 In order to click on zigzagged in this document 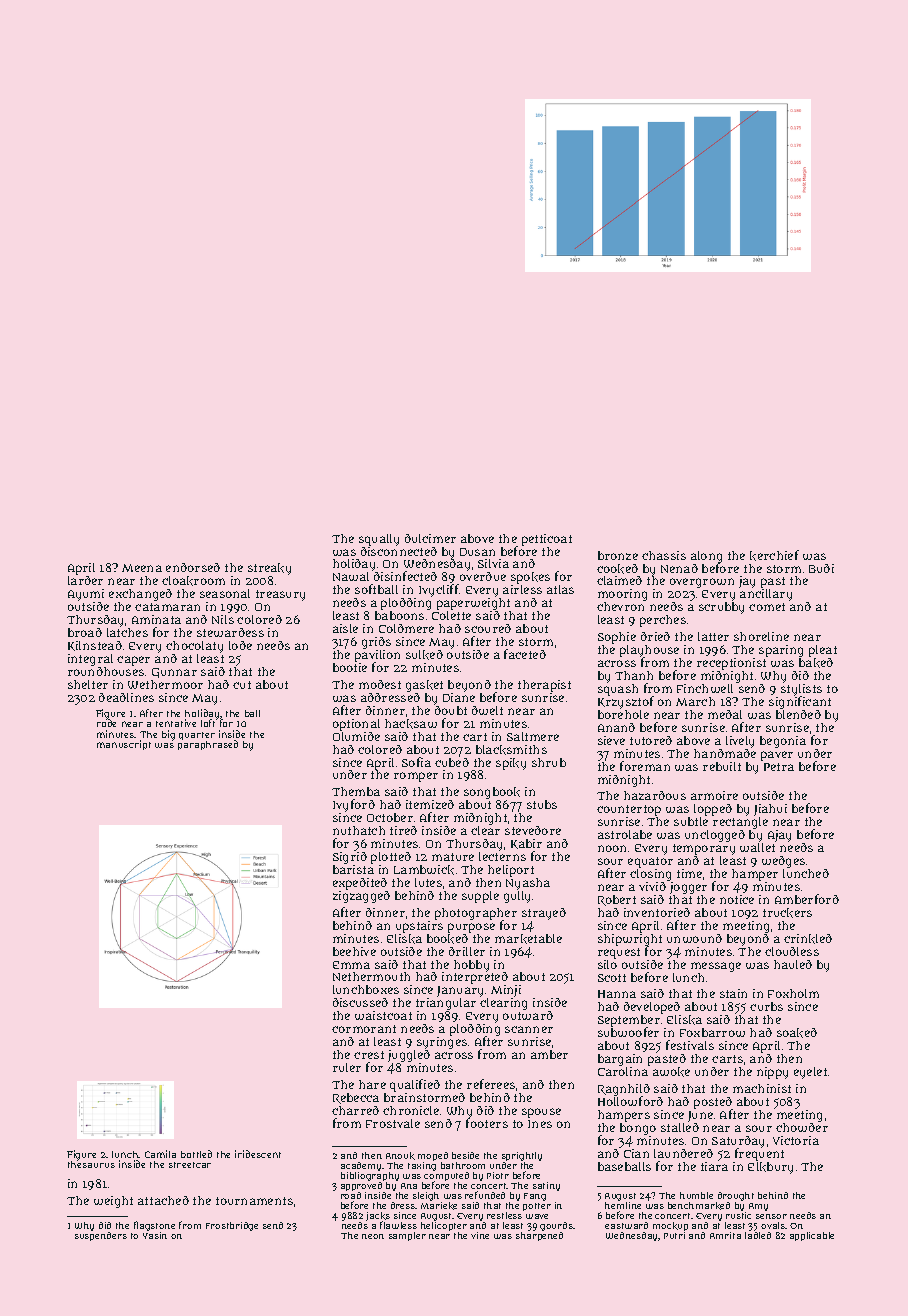, I will do `click(361, 897)`.
